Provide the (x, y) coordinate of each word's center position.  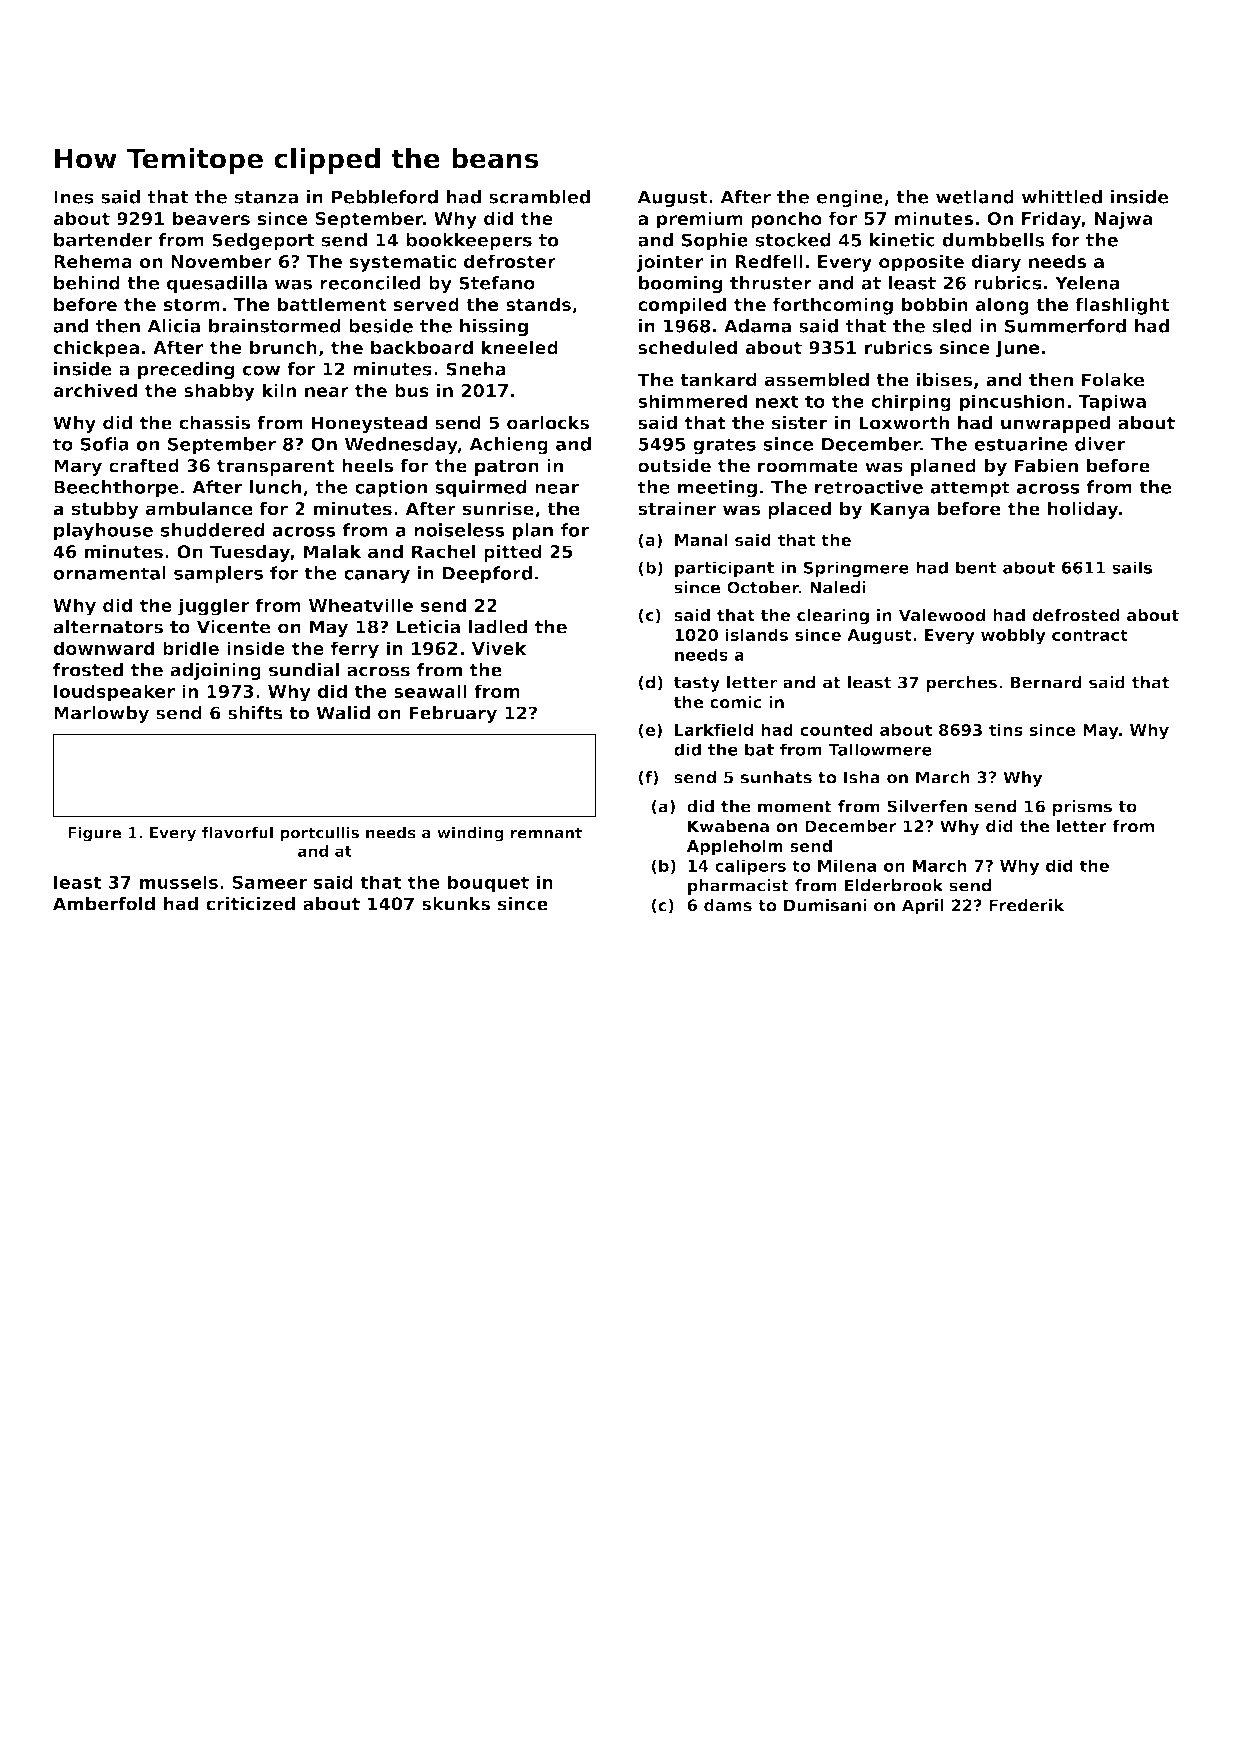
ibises (944, 380)
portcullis (319, 834)
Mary (78, 467)
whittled (1062, 197)
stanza (266, 197)
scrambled (539, 197)
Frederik (1027, 905)
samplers (218, 575)
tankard (718, 380)
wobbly (1013, 636)
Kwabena (728, 826)
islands (756, 634)
